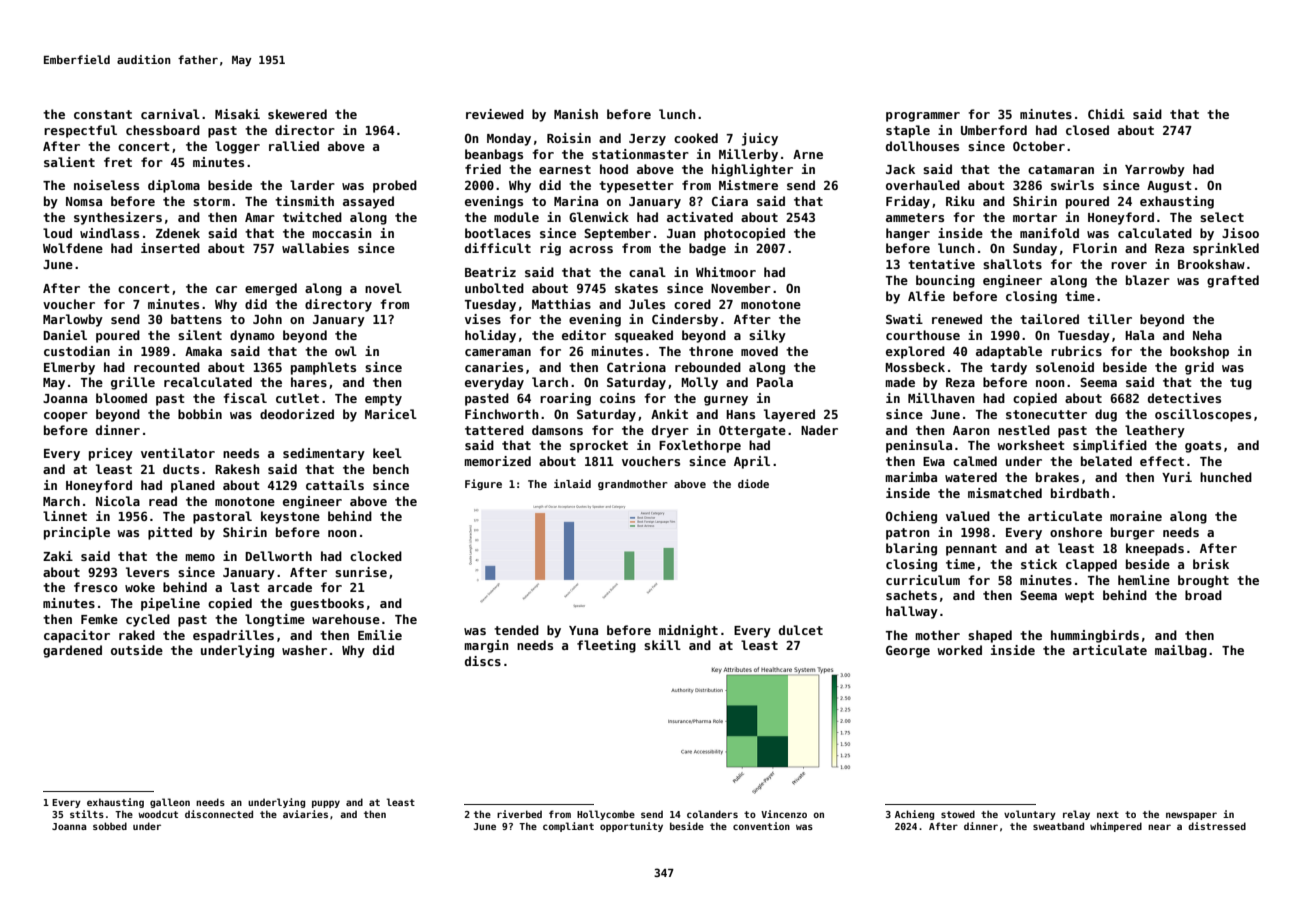 This screenshot has width=1308, height=924. I want to click on Ciara, so click(730, 201).
